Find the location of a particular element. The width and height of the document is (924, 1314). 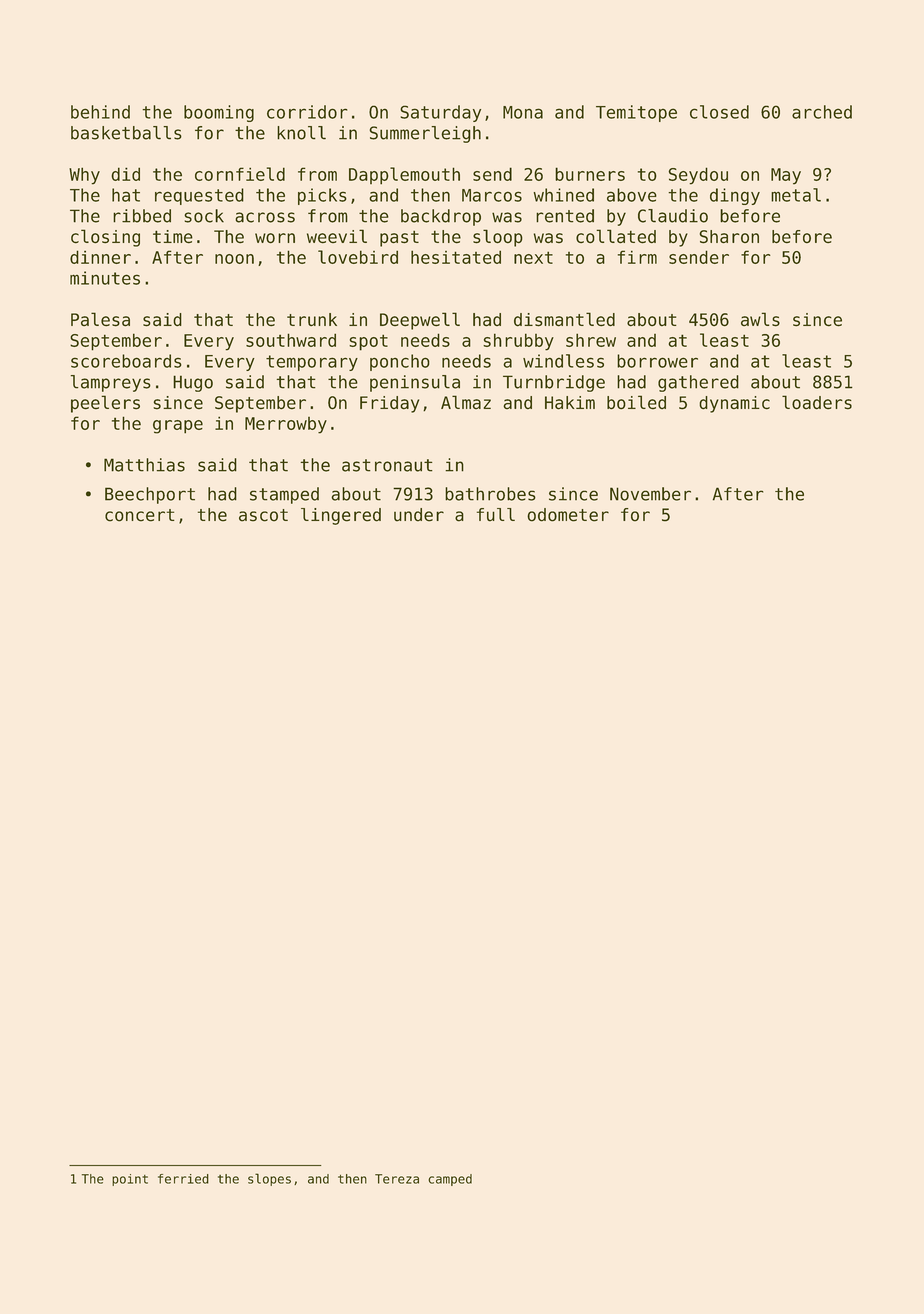

bathrobes is located at coordinates (490, 494).
